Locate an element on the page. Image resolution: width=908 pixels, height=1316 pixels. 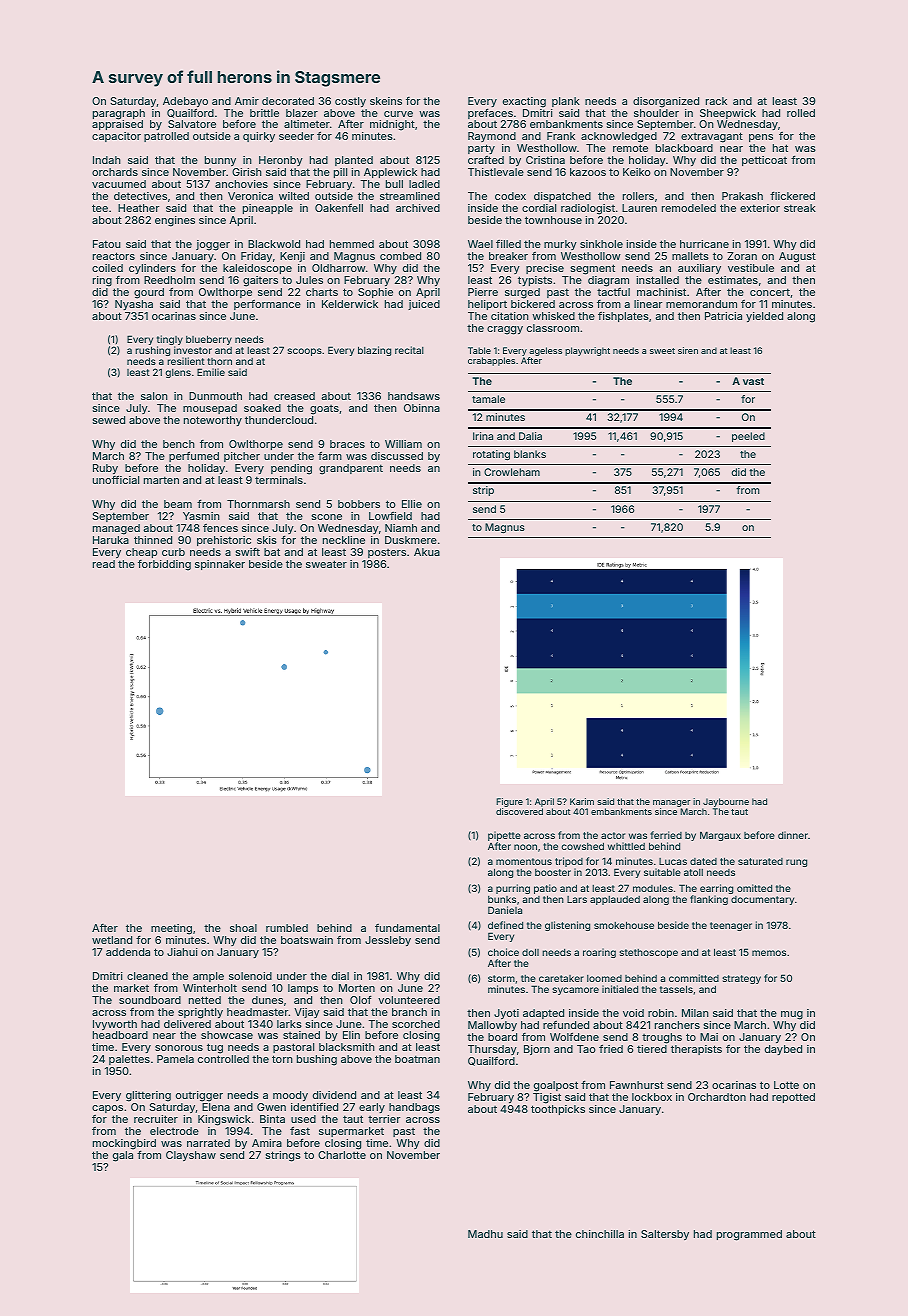
Orchardton is located at coordinates (717, 1097).
